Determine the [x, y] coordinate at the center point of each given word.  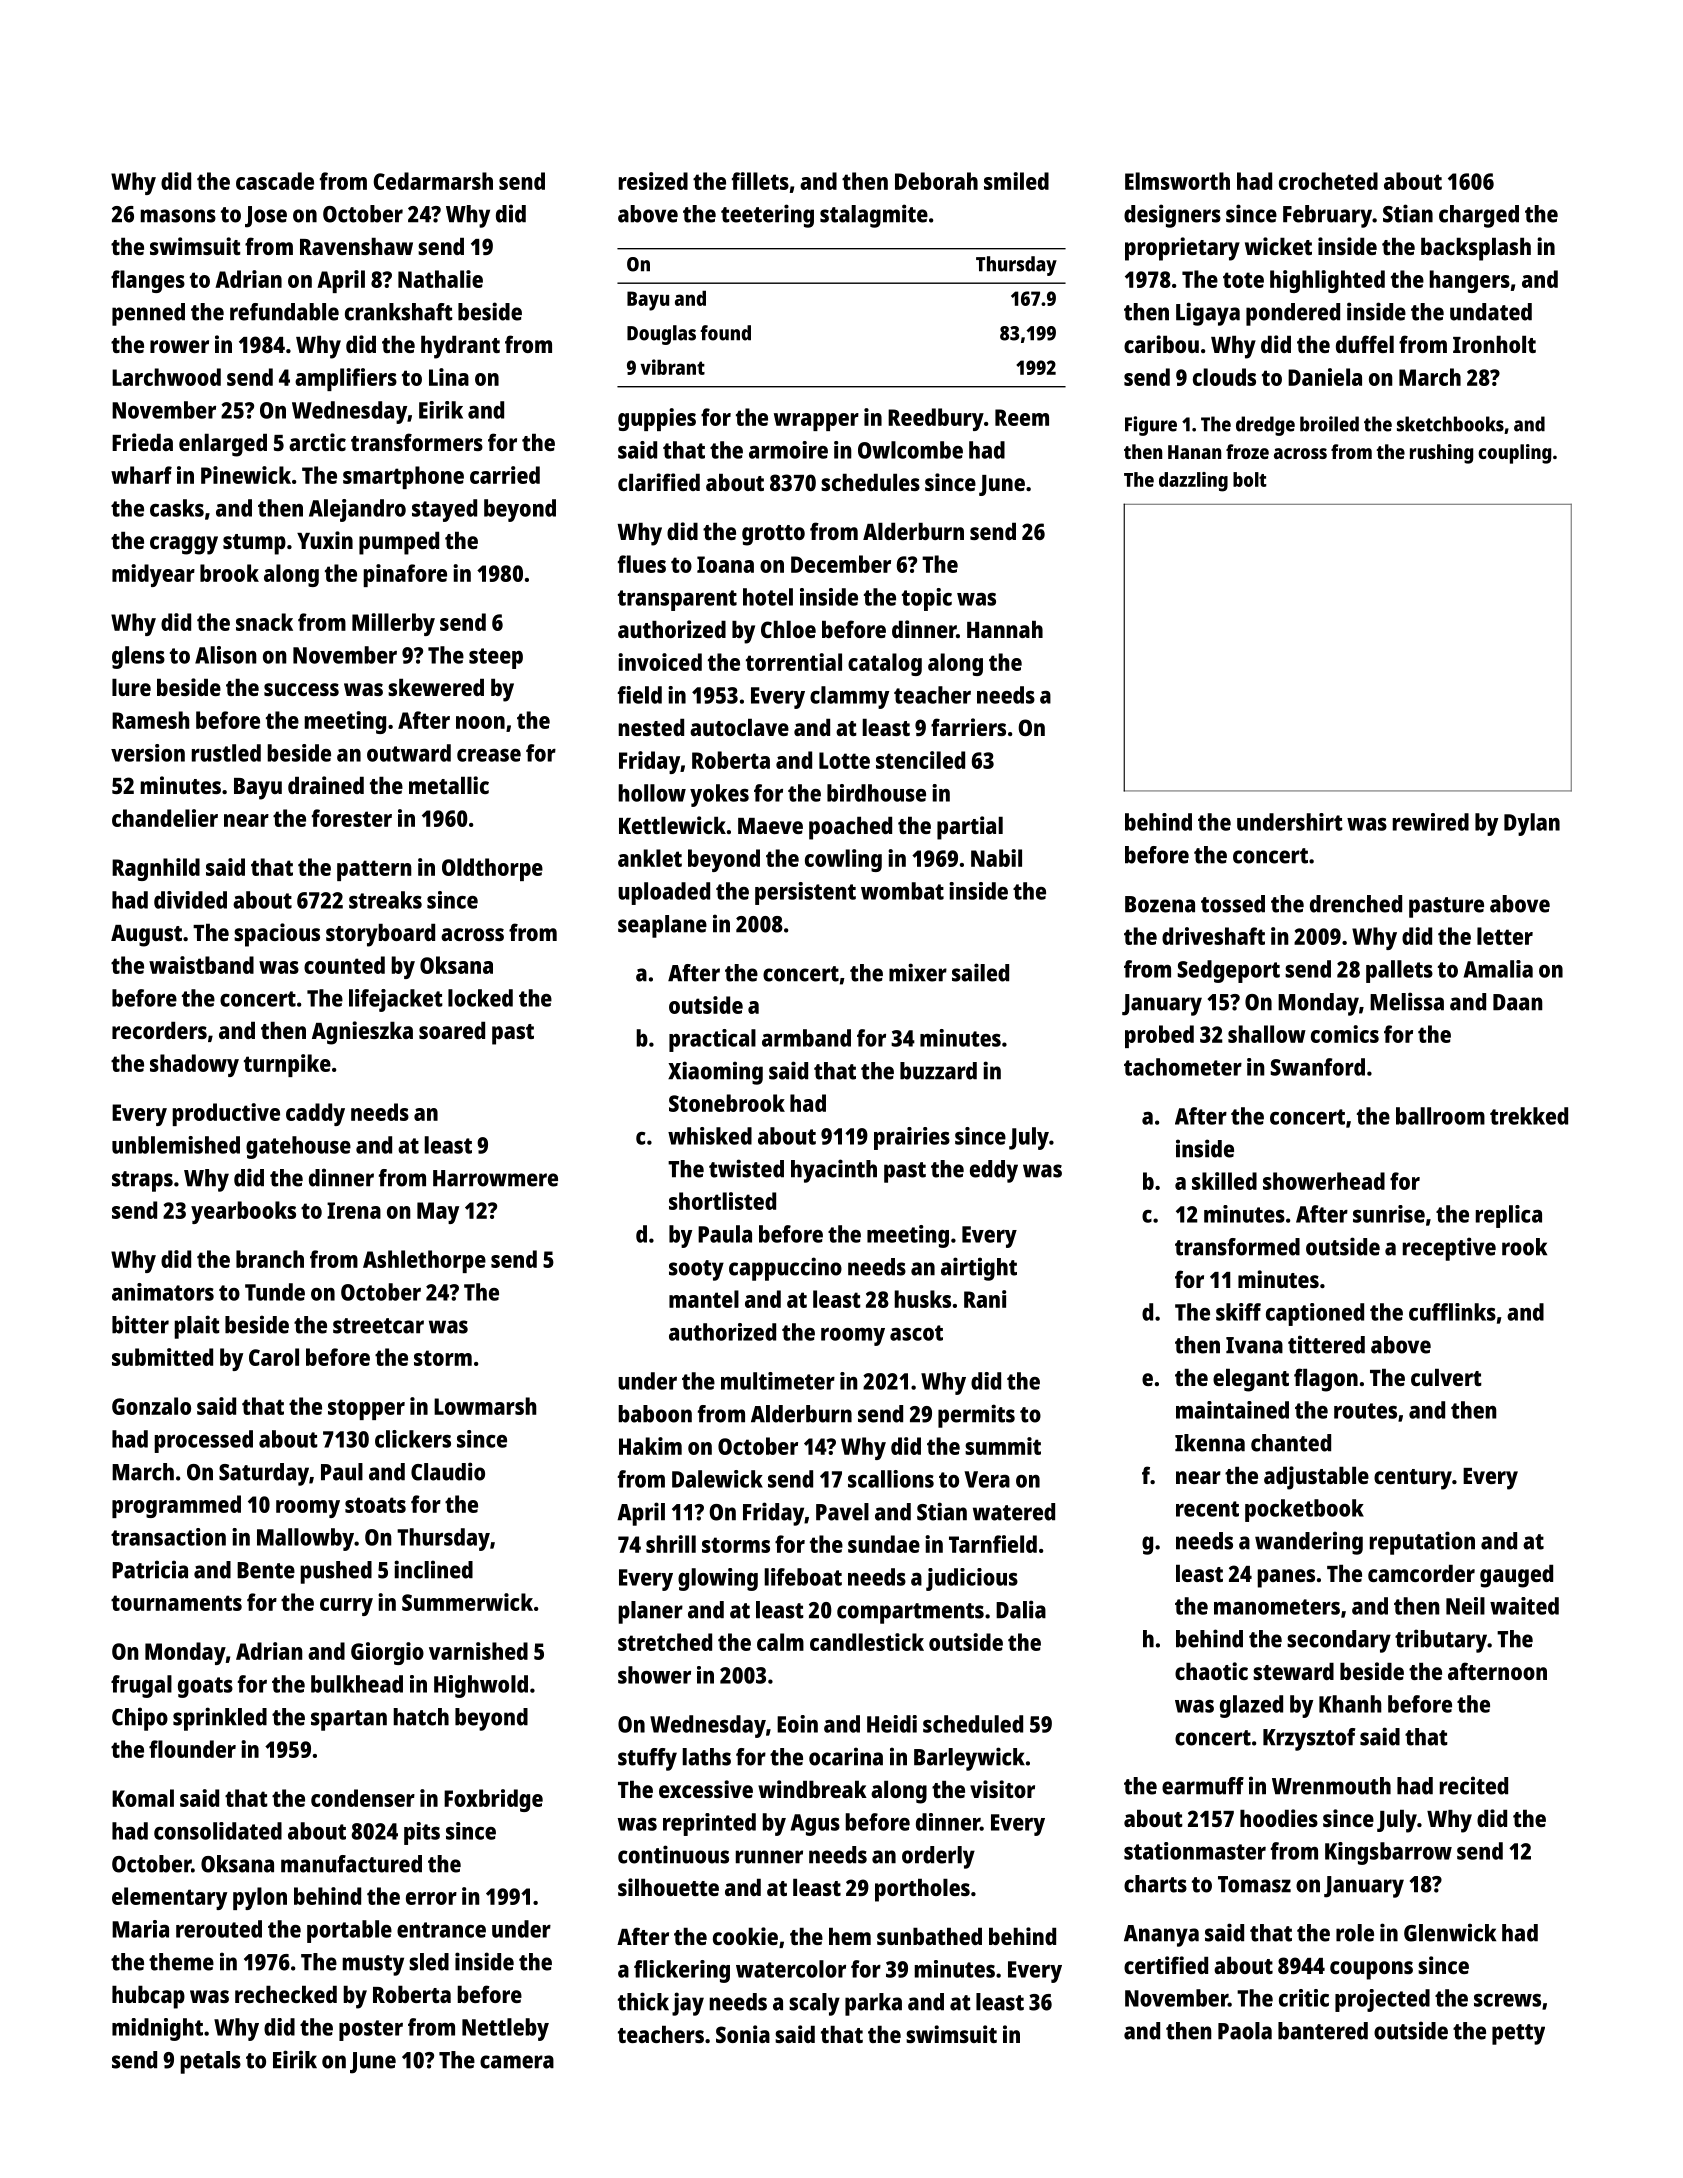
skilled [1224, 1181]
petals [210, 2062]
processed [203, 1441]
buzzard [938, 1071]
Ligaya [1208, 314]
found [725, 333]
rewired [1431, 822]
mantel [704, 1299]
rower [179, 346]
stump [254, 544]
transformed [1237, 1247]
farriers [968, 727]
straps [142, 1181]
